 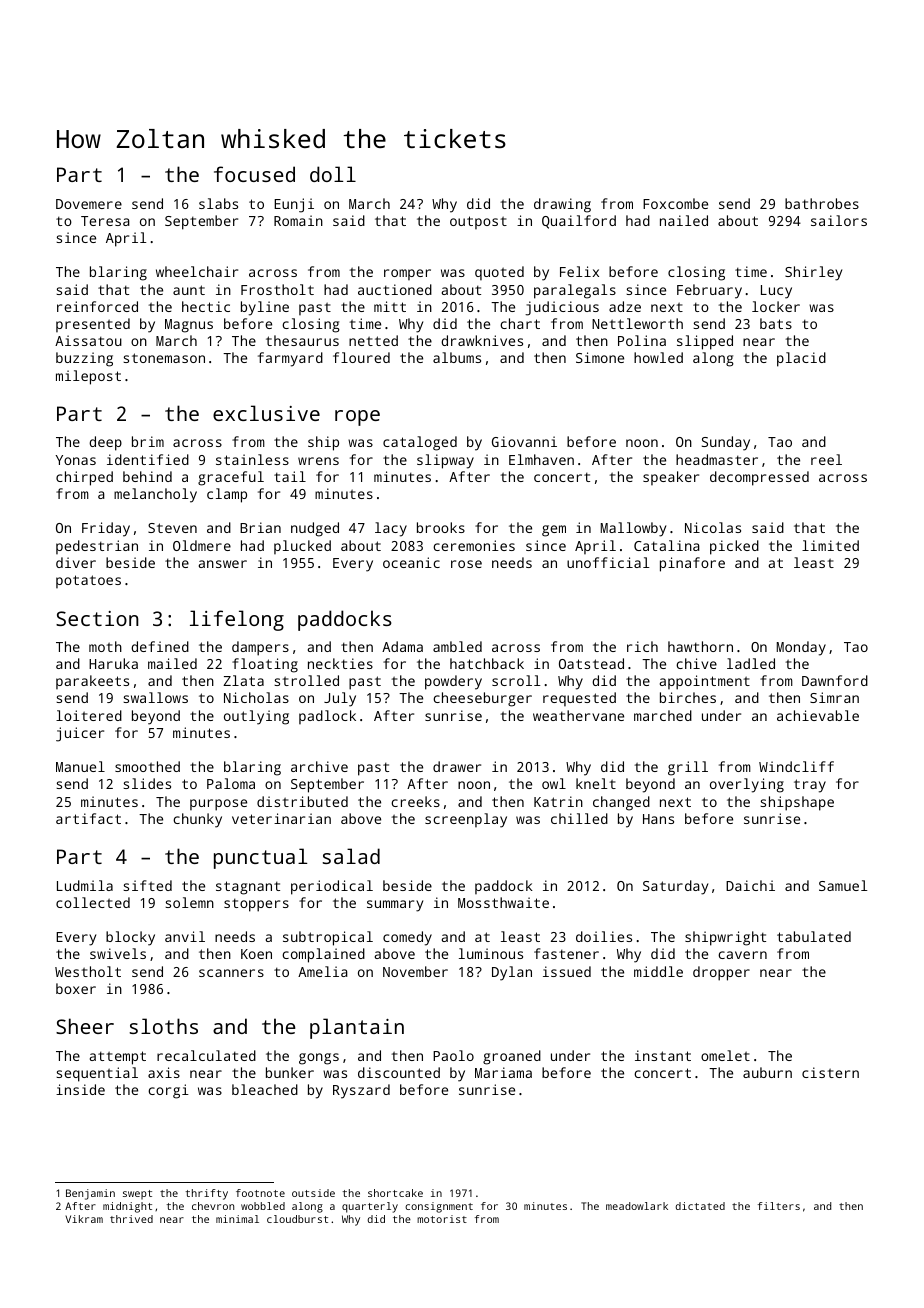 What do you see at coordinates (131, 1219) in the screenshot?
I see `thrived` at bounding box center [131, 1219].
